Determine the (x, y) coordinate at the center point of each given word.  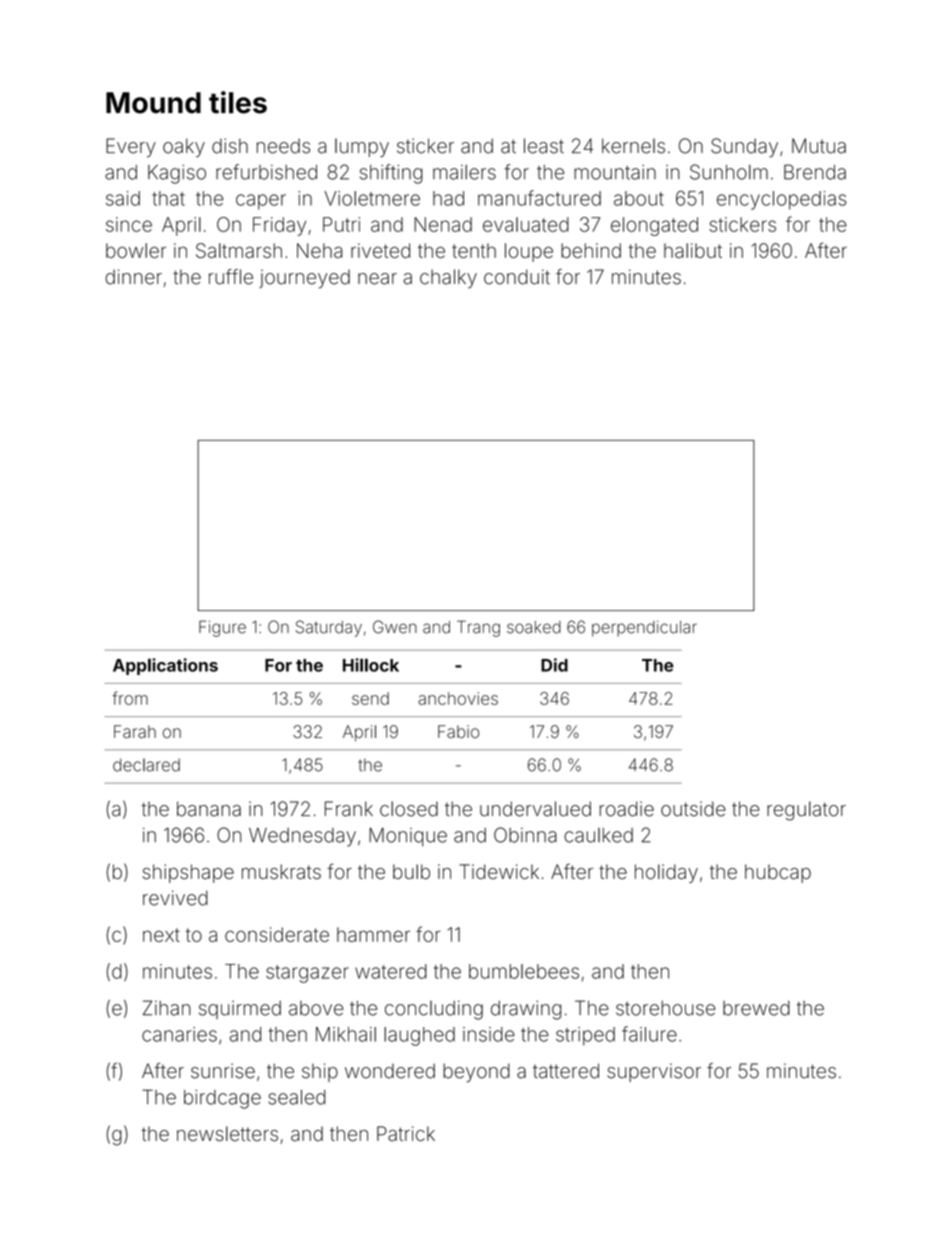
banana (209, 809)
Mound (153, 103)
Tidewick (499, 871)
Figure (222, 628)
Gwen (395, 627)
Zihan (167, 1008)
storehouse (665, 1008)
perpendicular (644, 629)
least (544, 146)
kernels (633, 146)
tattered (566, 1071)
